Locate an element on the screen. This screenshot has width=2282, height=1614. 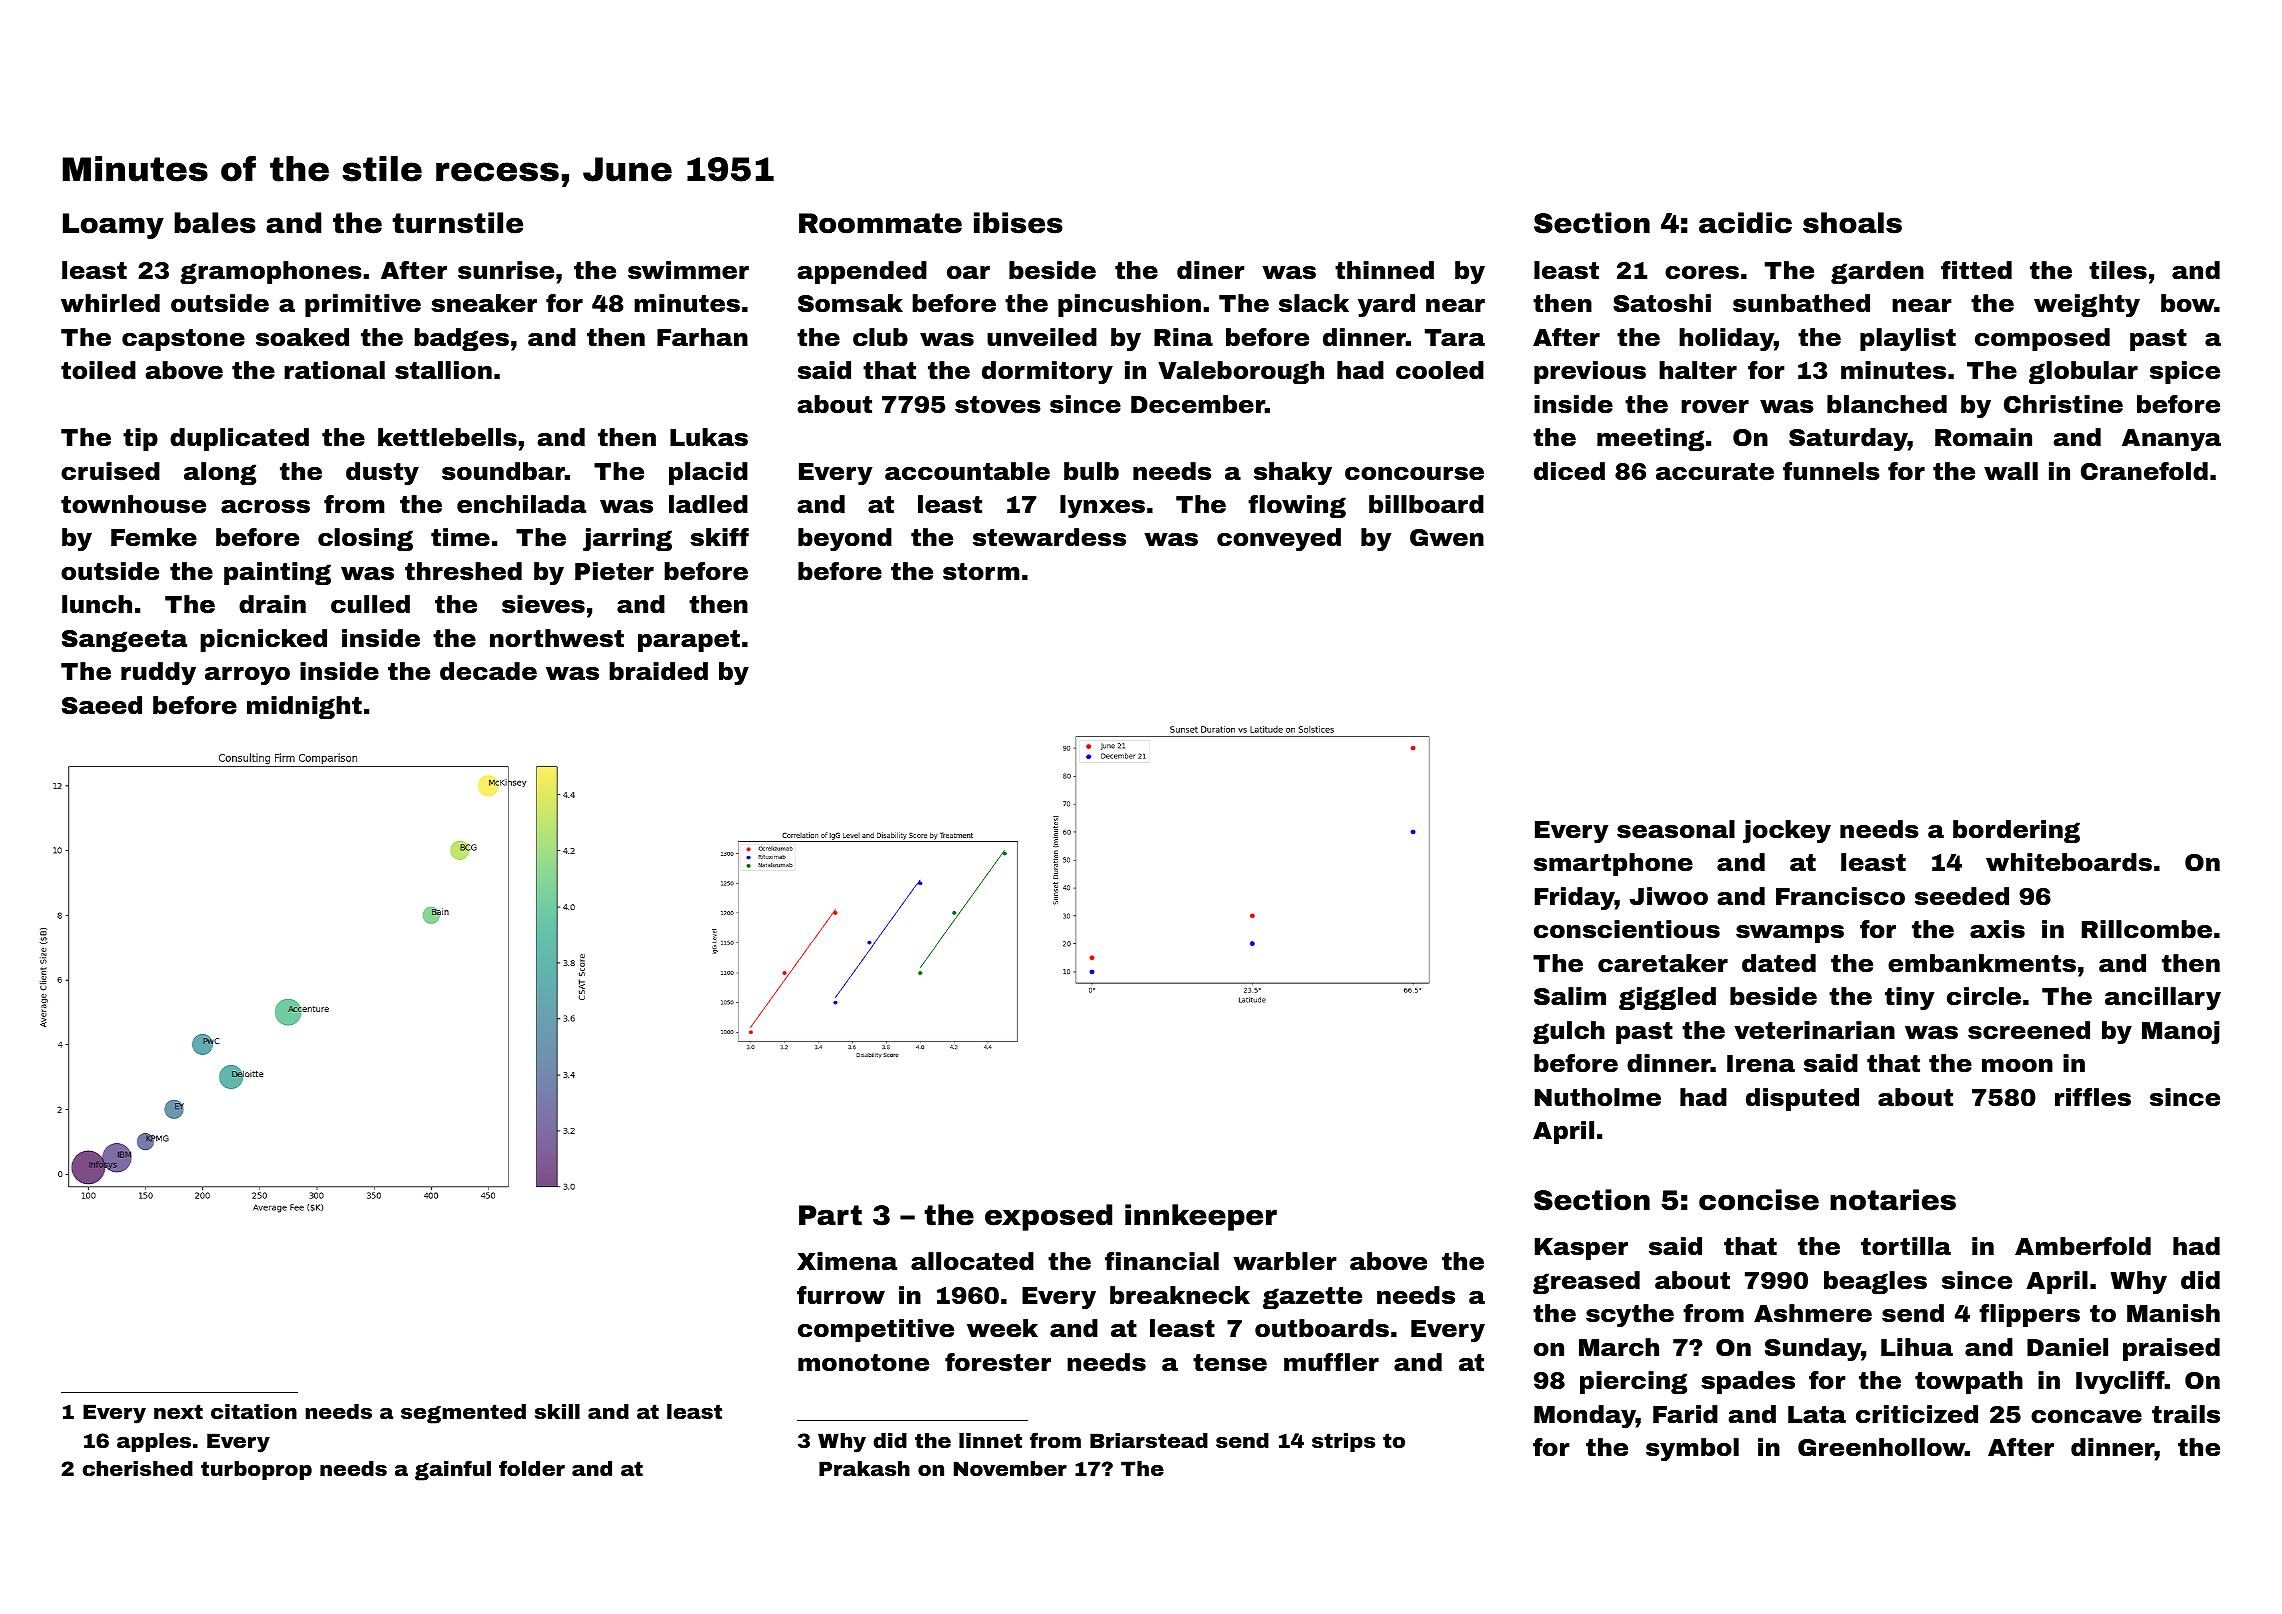
riffles is located at coordinates (2093, 1097).
